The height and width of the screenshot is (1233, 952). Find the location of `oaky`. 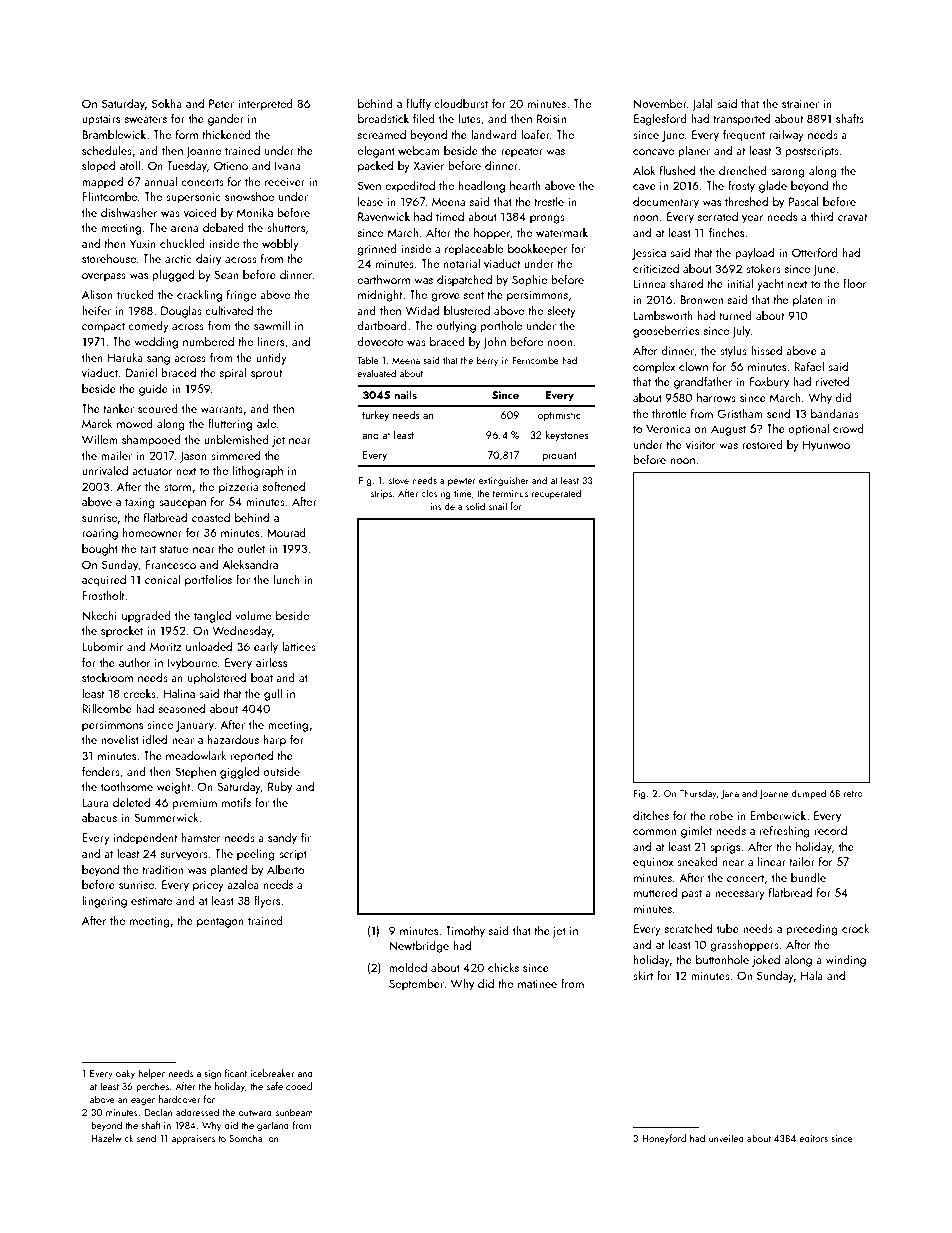

oaky is located at coordinates (125, 1074).
